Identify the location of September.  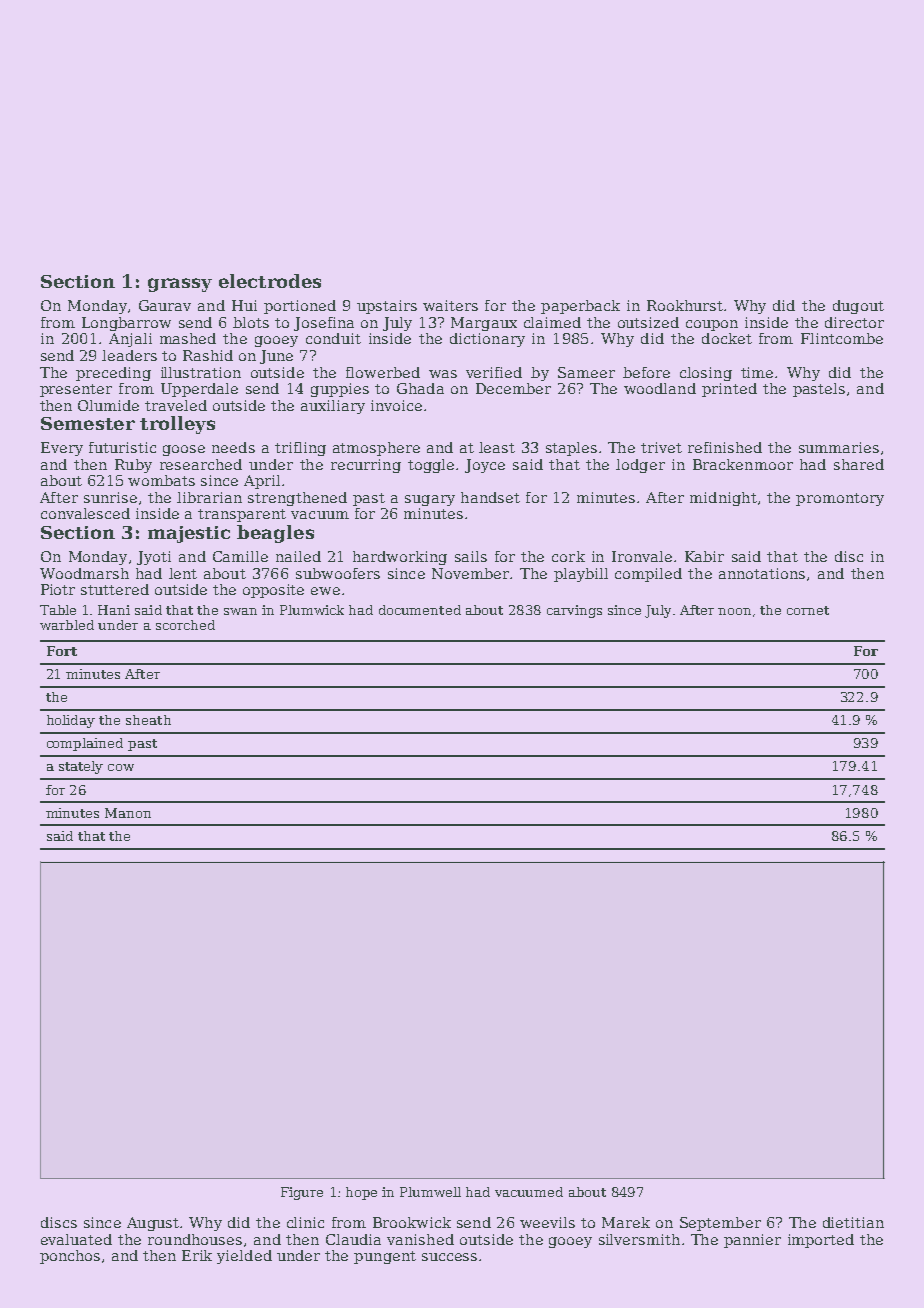
(720, 1224).
